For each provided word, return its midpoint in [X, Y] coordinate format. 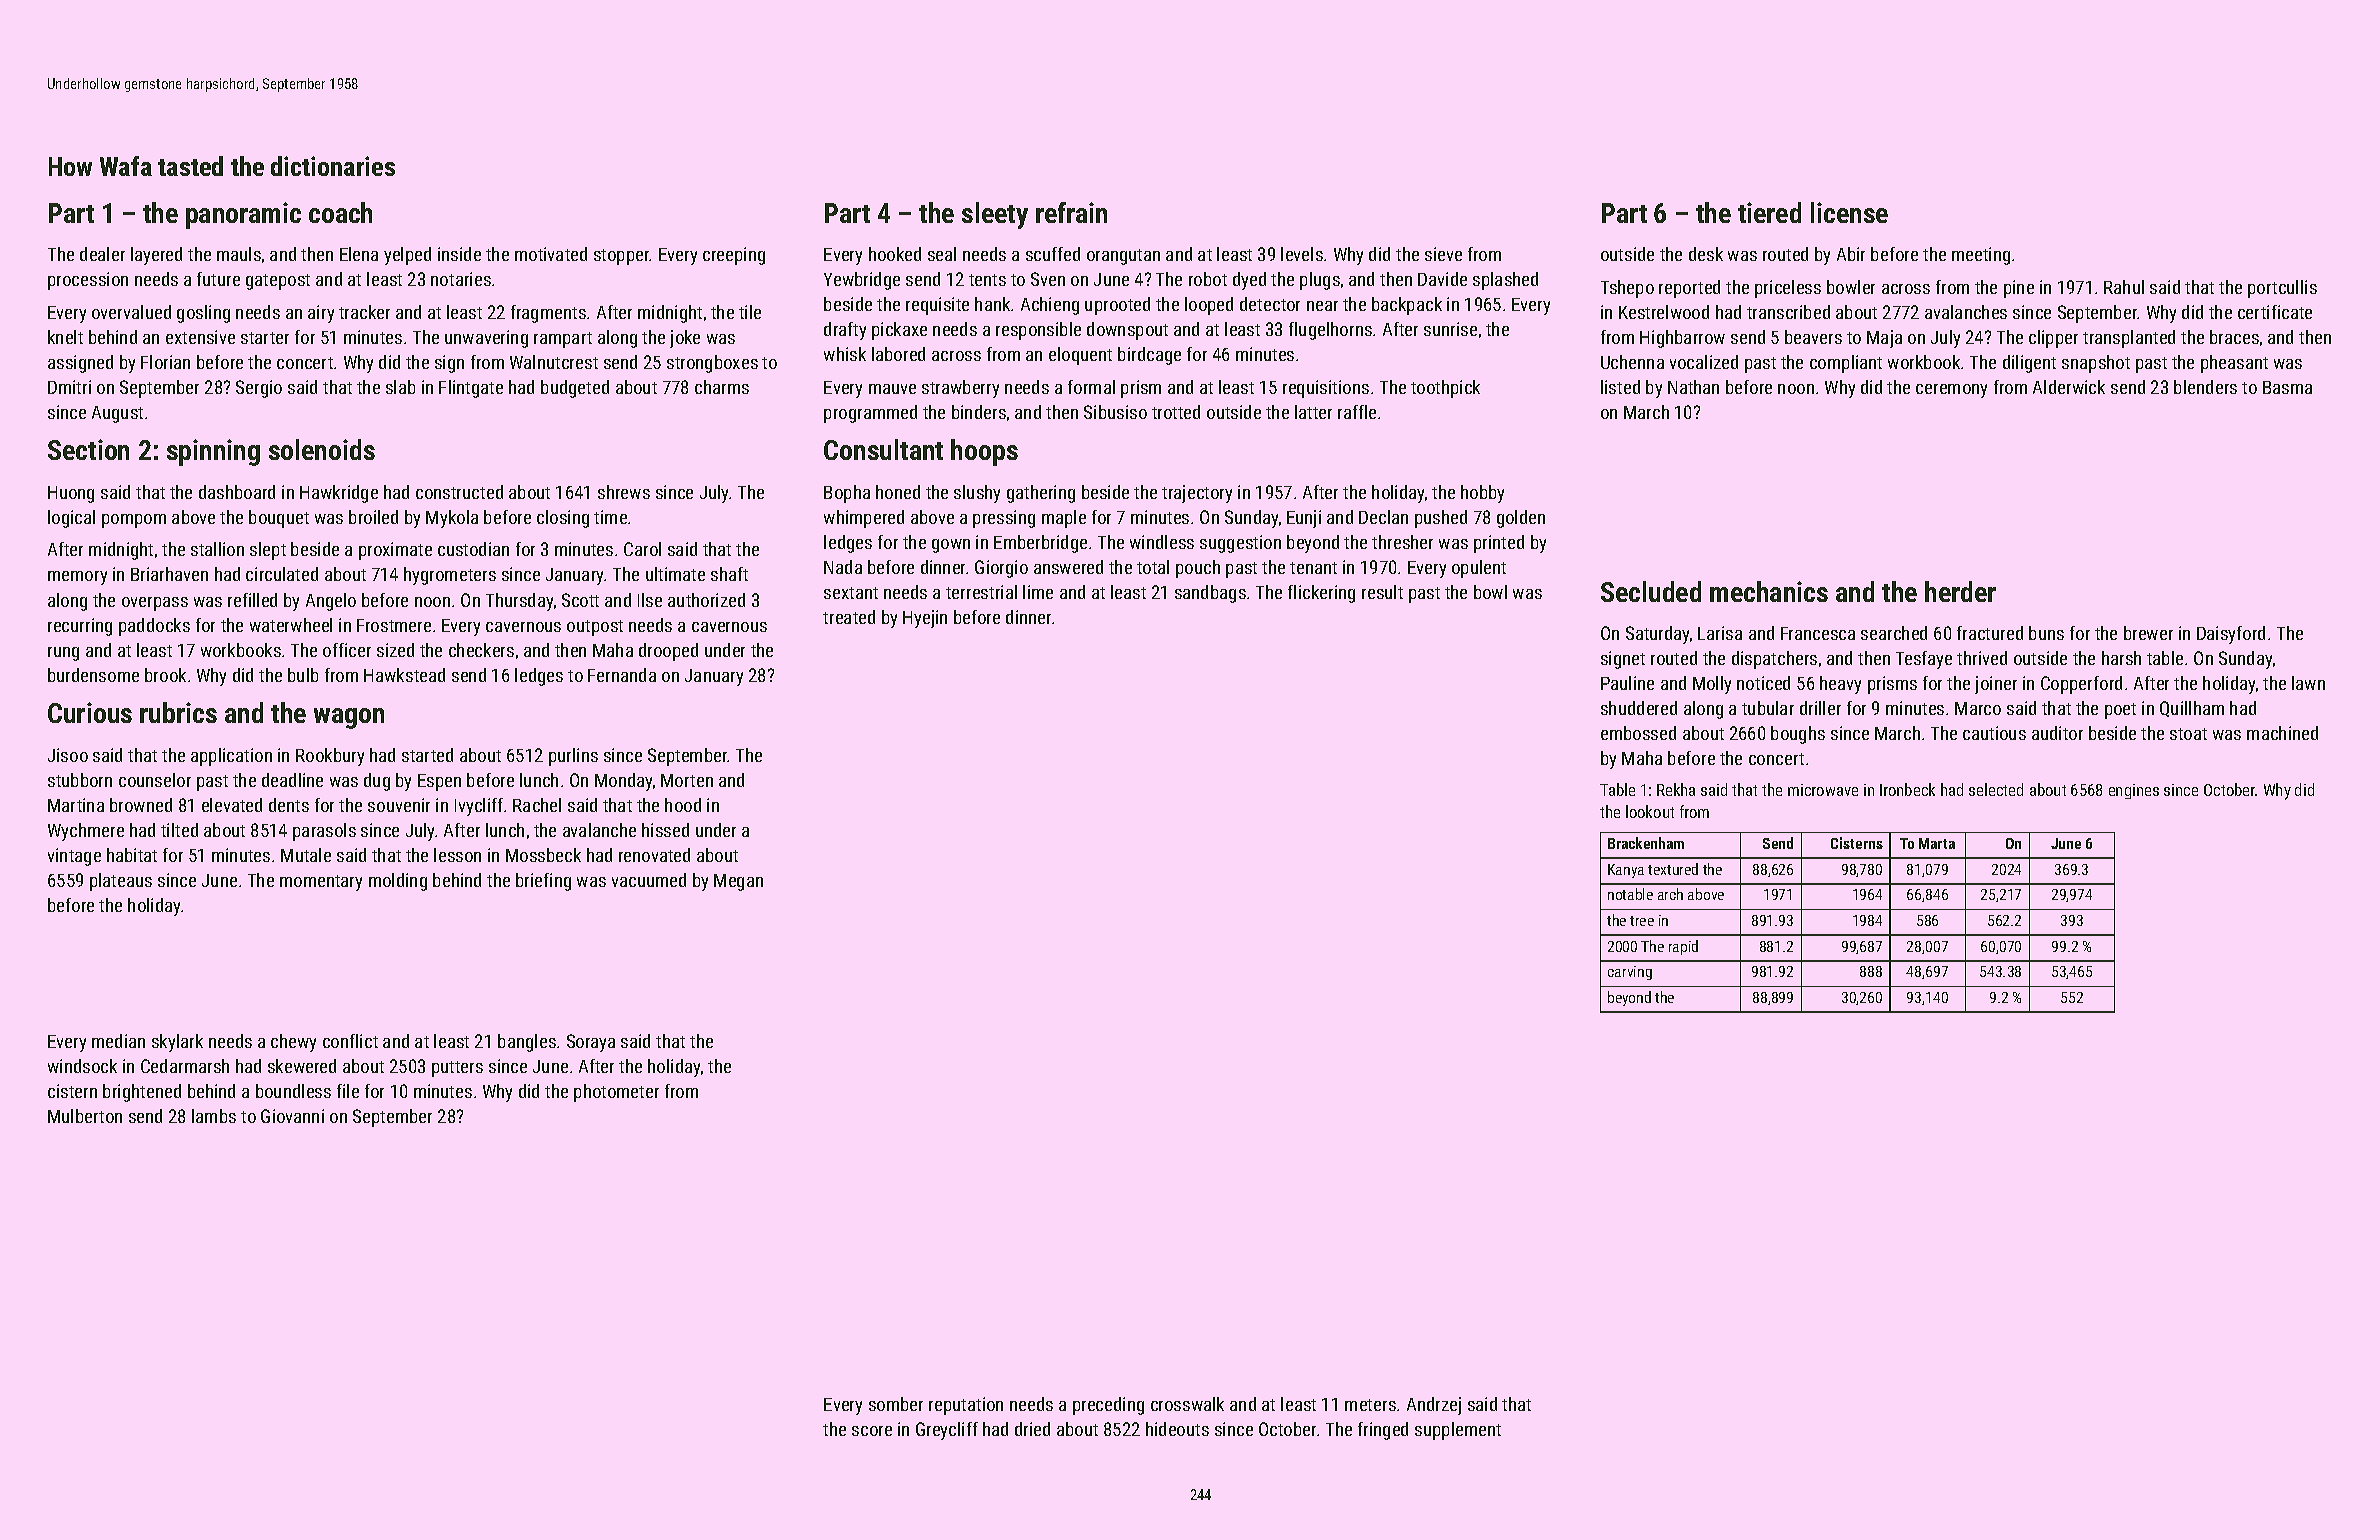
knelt [65, 337]
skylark [177, 1043]
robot [1208, 279]
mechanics [1769, 591]
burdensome [93, 675]
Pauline [1627, 683]
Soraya [591, 1043]
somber [896, 1404]
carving [1630, 973]
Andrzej [1434, 1406]
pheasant [2234, 364]
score [872, 1431]
